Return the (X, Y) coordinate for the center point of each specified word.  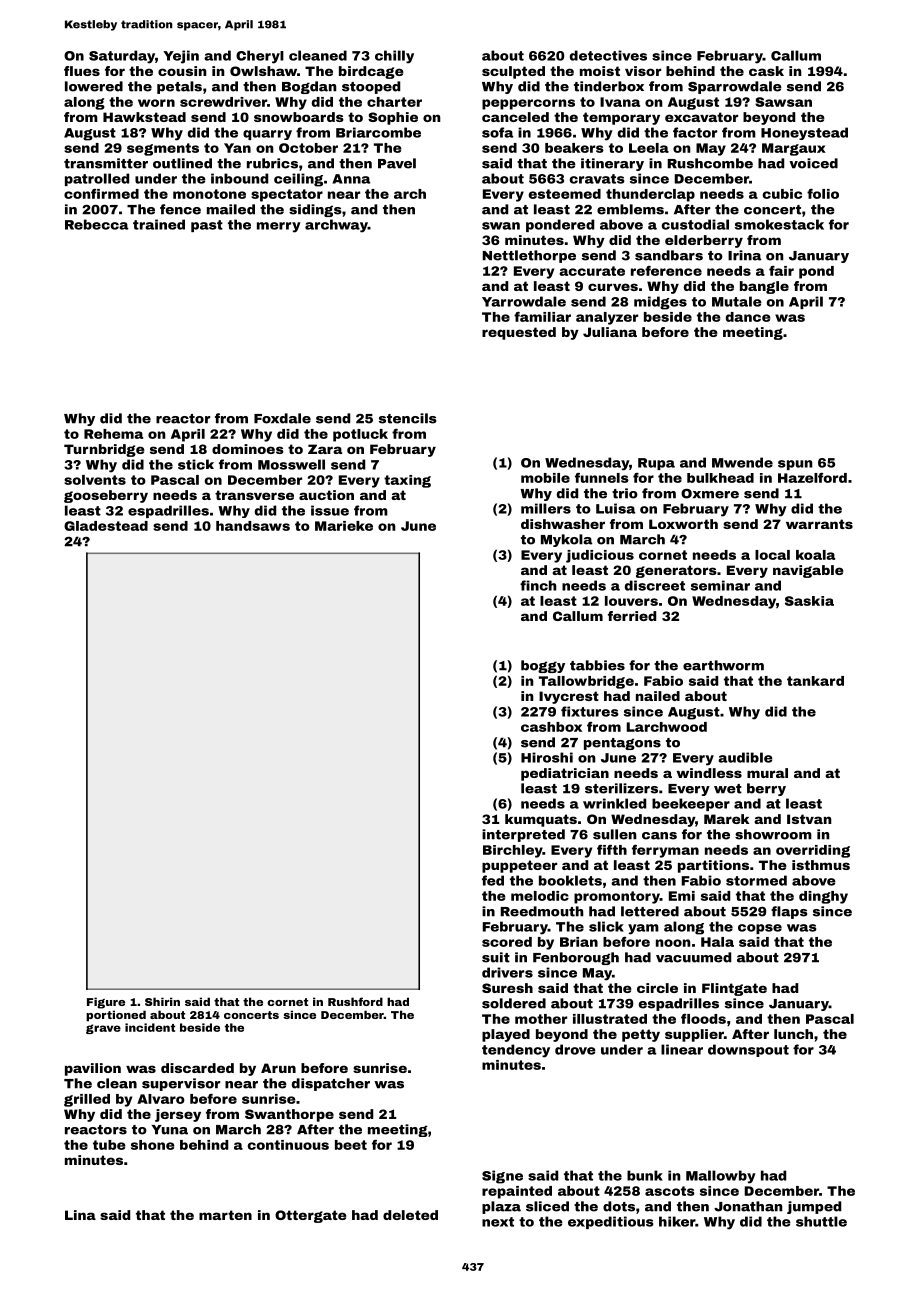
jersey (178, 1115)
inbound (239, 178)
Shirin (162, 1001)
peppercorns (528, 104)
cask (766, 71)
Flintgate (734, 989)
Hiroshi (547, 757)
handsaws (253, 526)
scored (507, 942)
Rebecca (96, 224)
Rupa (656, 464)
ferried (632, 616)
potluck (360, 435)
